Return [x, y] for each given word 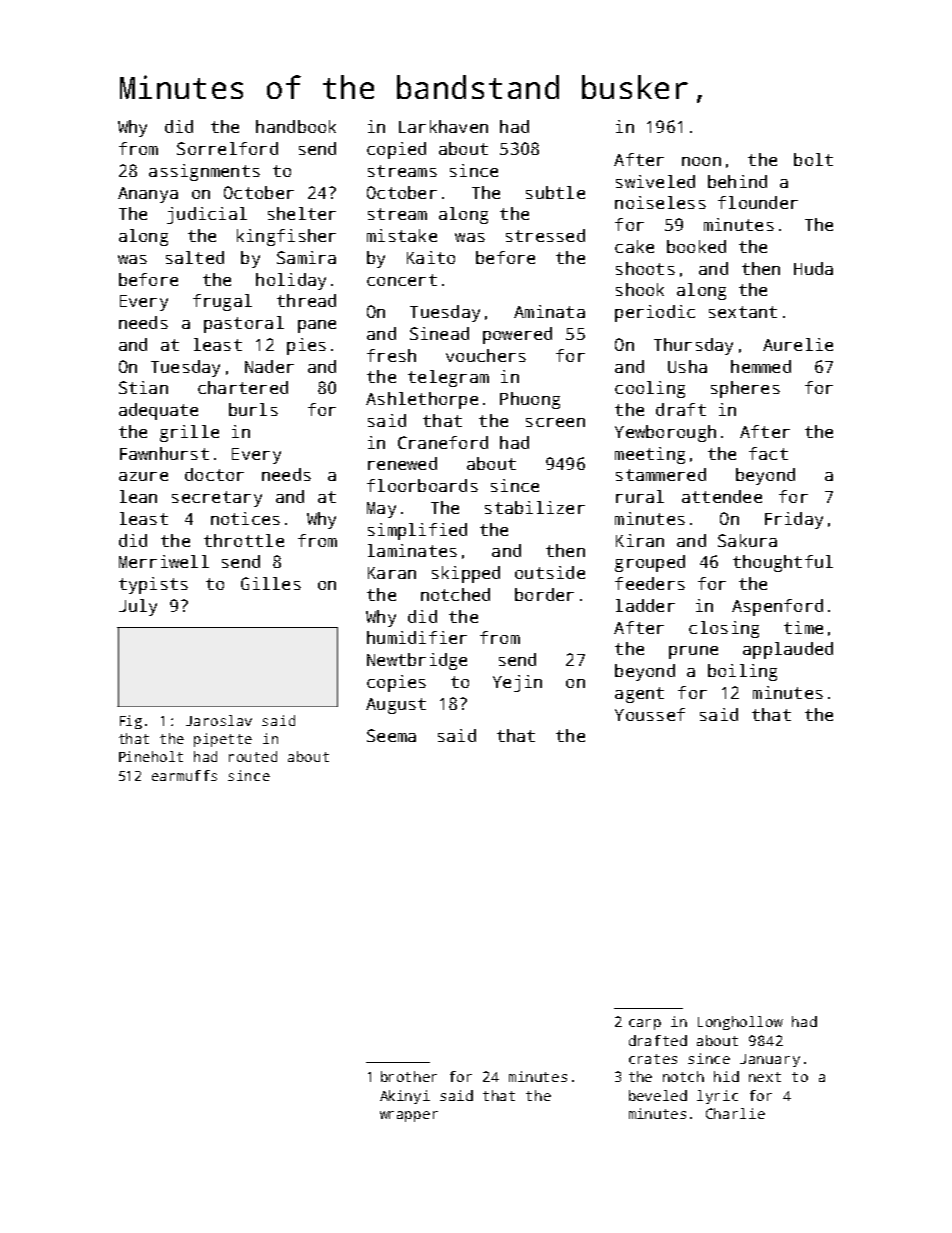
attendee [722, 496]
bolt [813, 159]
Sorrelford [227, 148]
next [765, 1077]
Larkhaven [443, 126]
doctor [214, 474]
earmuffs [184, 775]
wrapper [409, 1116]
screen [555, 422]
